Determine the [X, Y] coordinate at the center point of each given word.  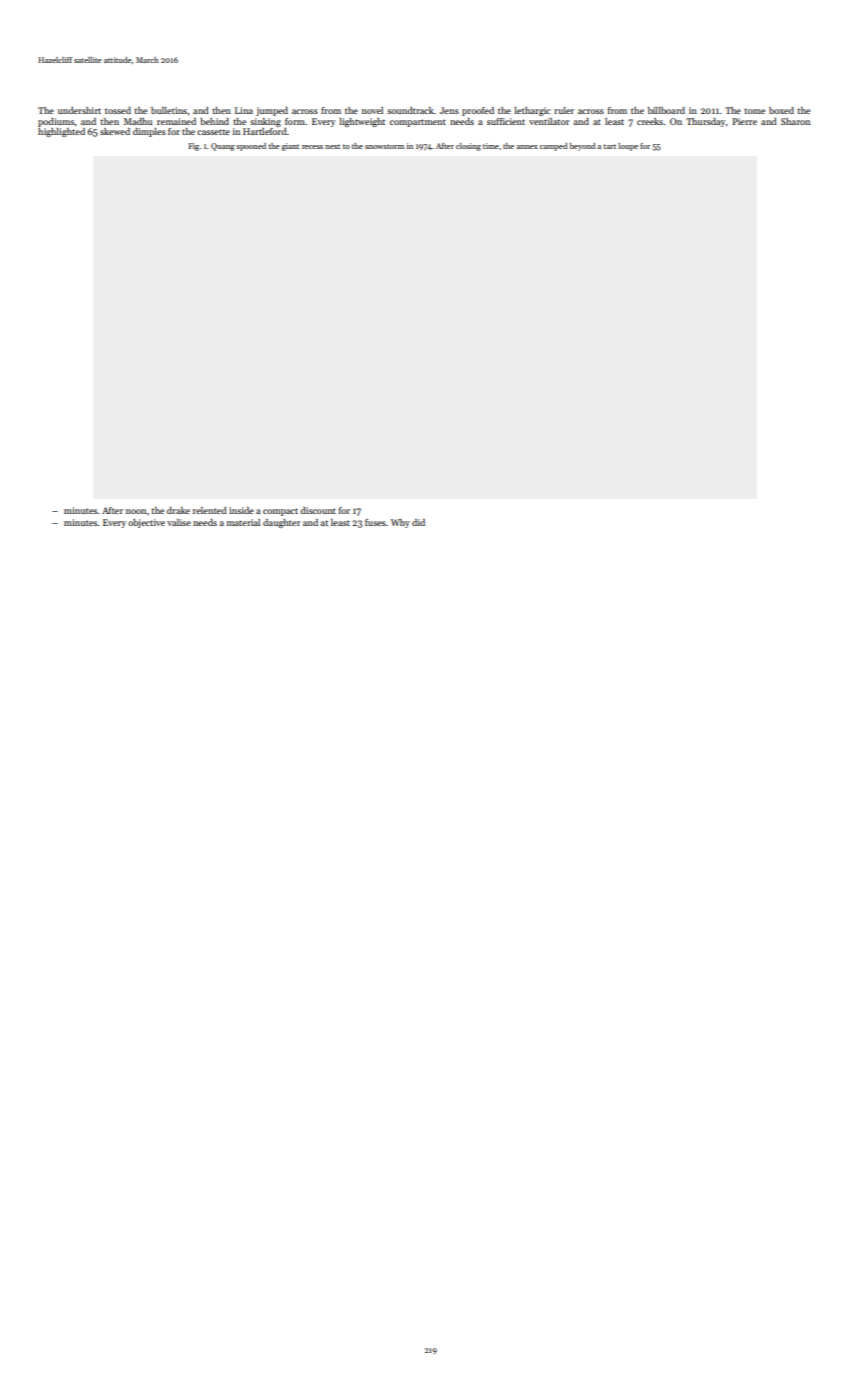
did [418, 522]
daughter [281, 523]
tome [754, 111]
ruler [564, 110]
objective [146, 523]
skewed [115, 131]
